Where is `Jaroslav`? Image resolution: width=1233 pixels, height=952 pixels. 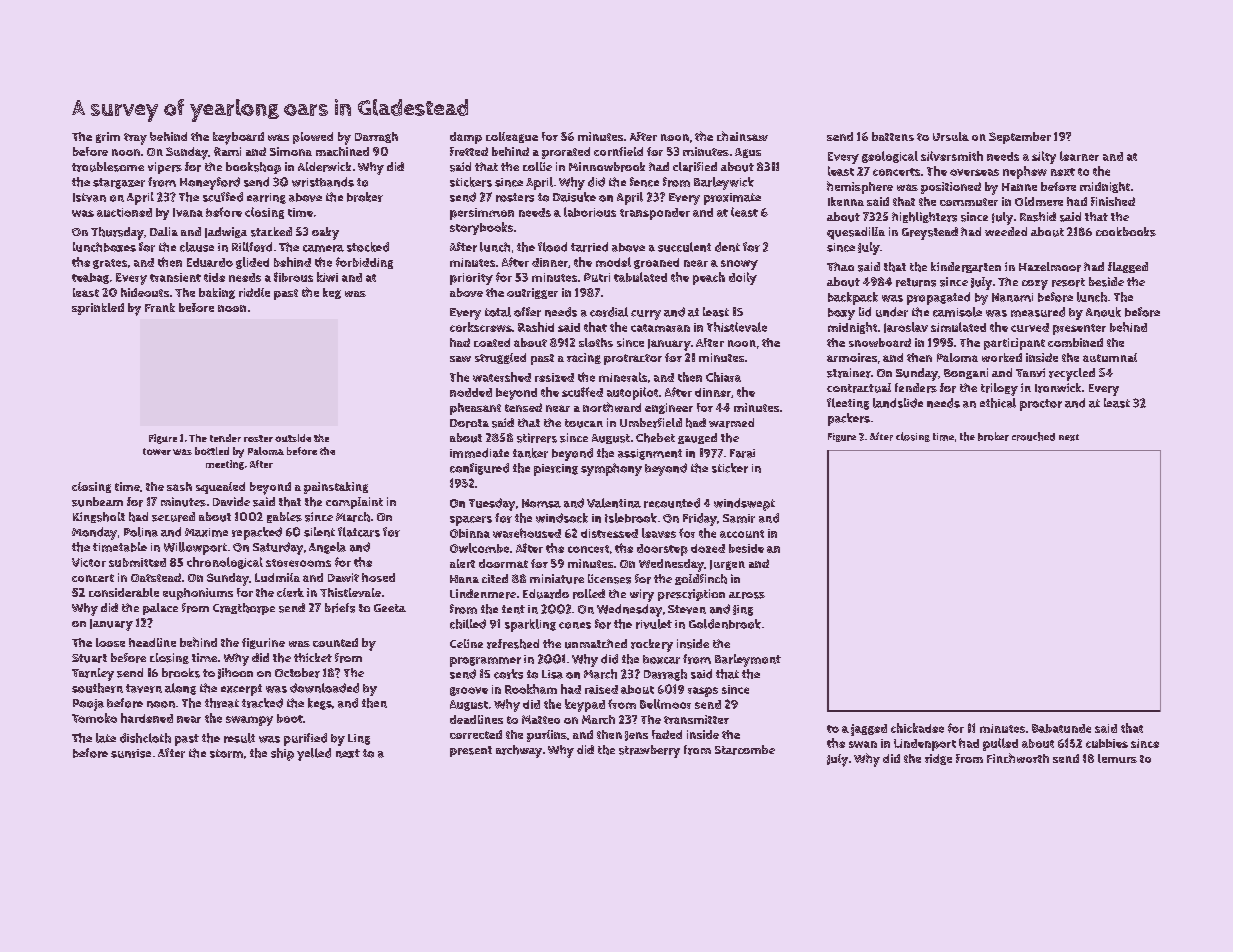 Jaroslav is located at coordinates (906, 327).
